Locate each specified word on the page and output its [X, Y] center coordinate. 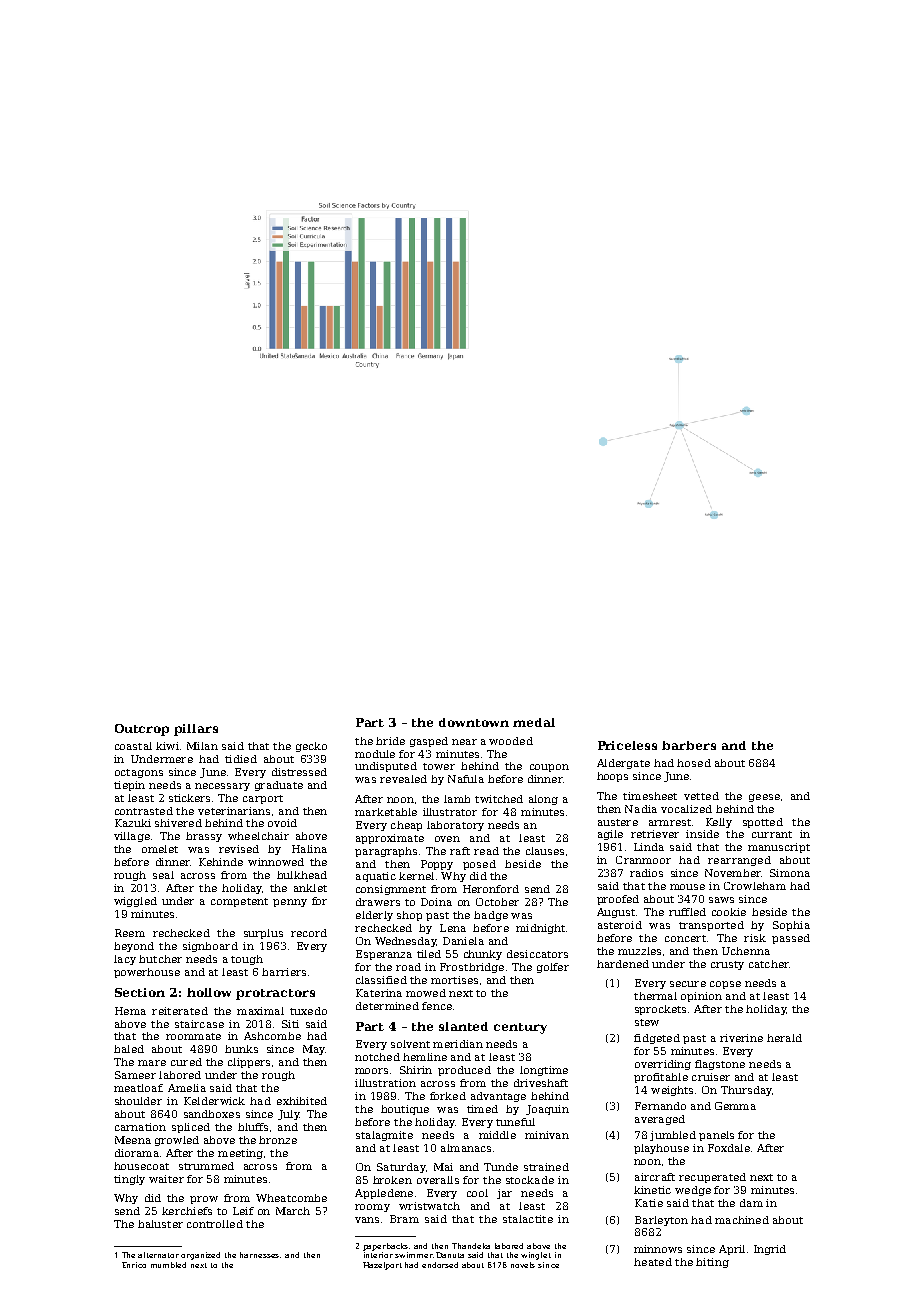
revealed [403, 779]
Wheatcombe [291, 1198]
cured [186, 1062]
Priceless [627, 745]
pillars [196, 730]
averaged [660, 1120]
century [520, 1028]
